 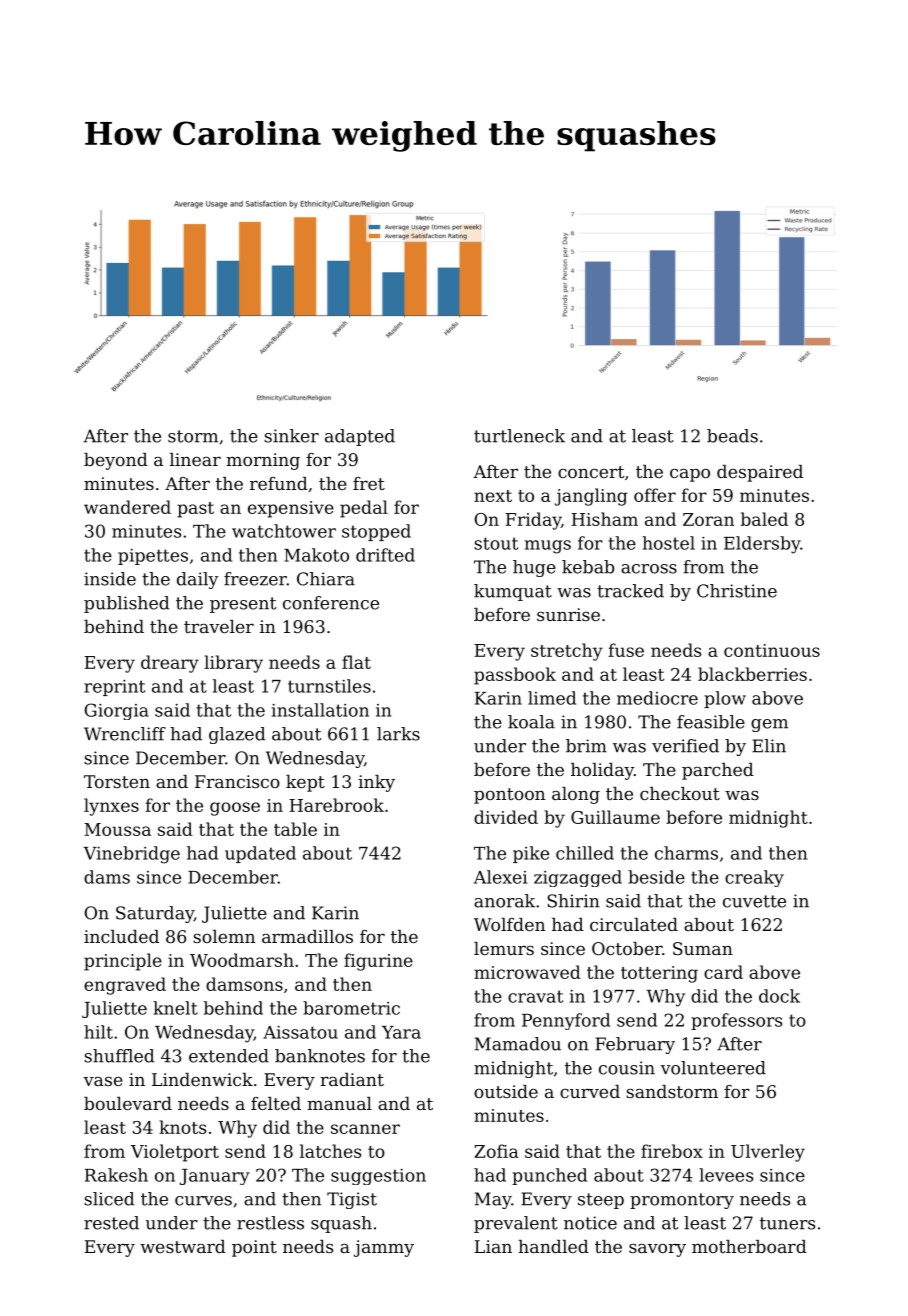 I want to click on Rakesh, so click(x=116, y=1175).
